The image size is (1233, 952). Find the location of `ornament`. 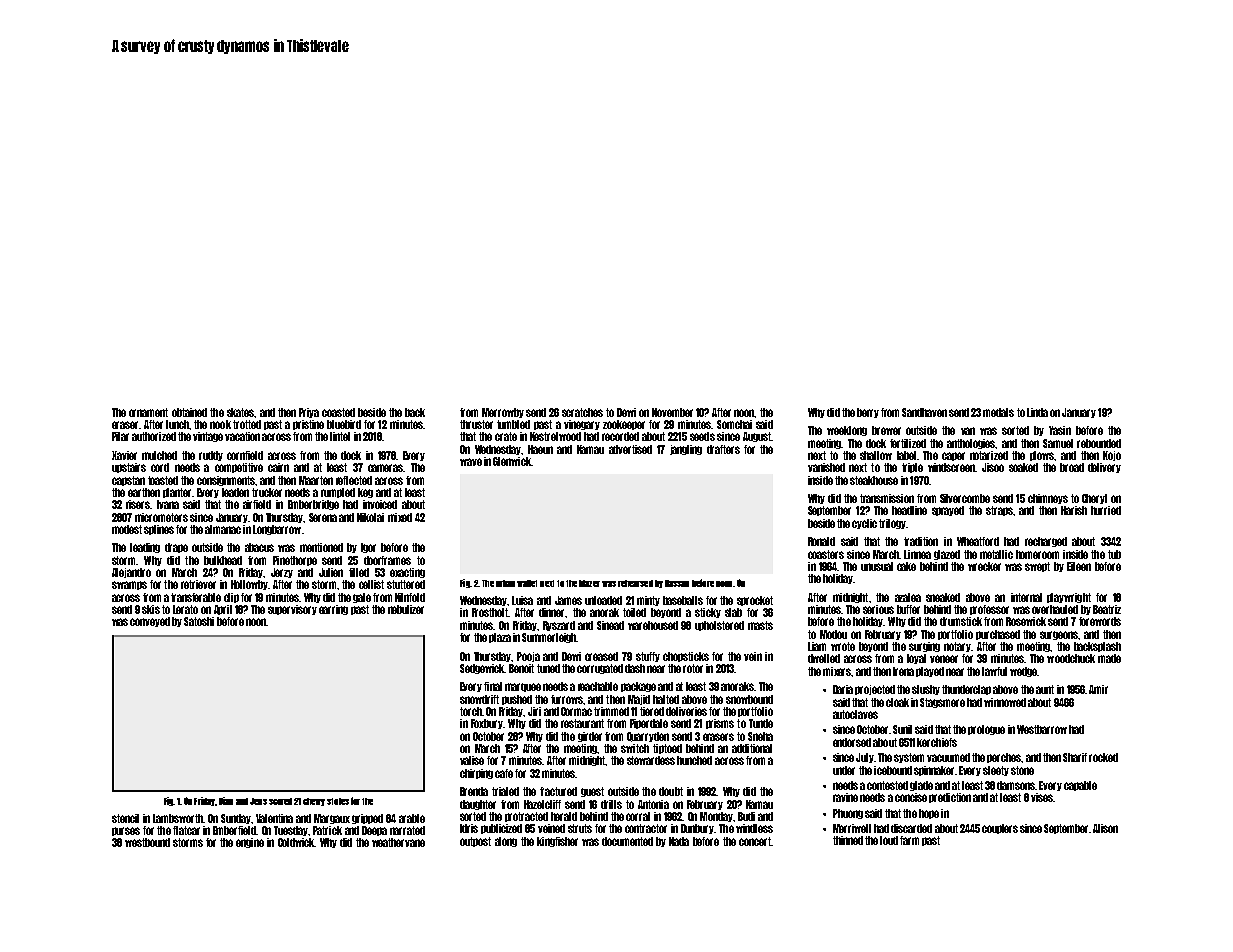

ornament is located at coordinates (148, 412).
